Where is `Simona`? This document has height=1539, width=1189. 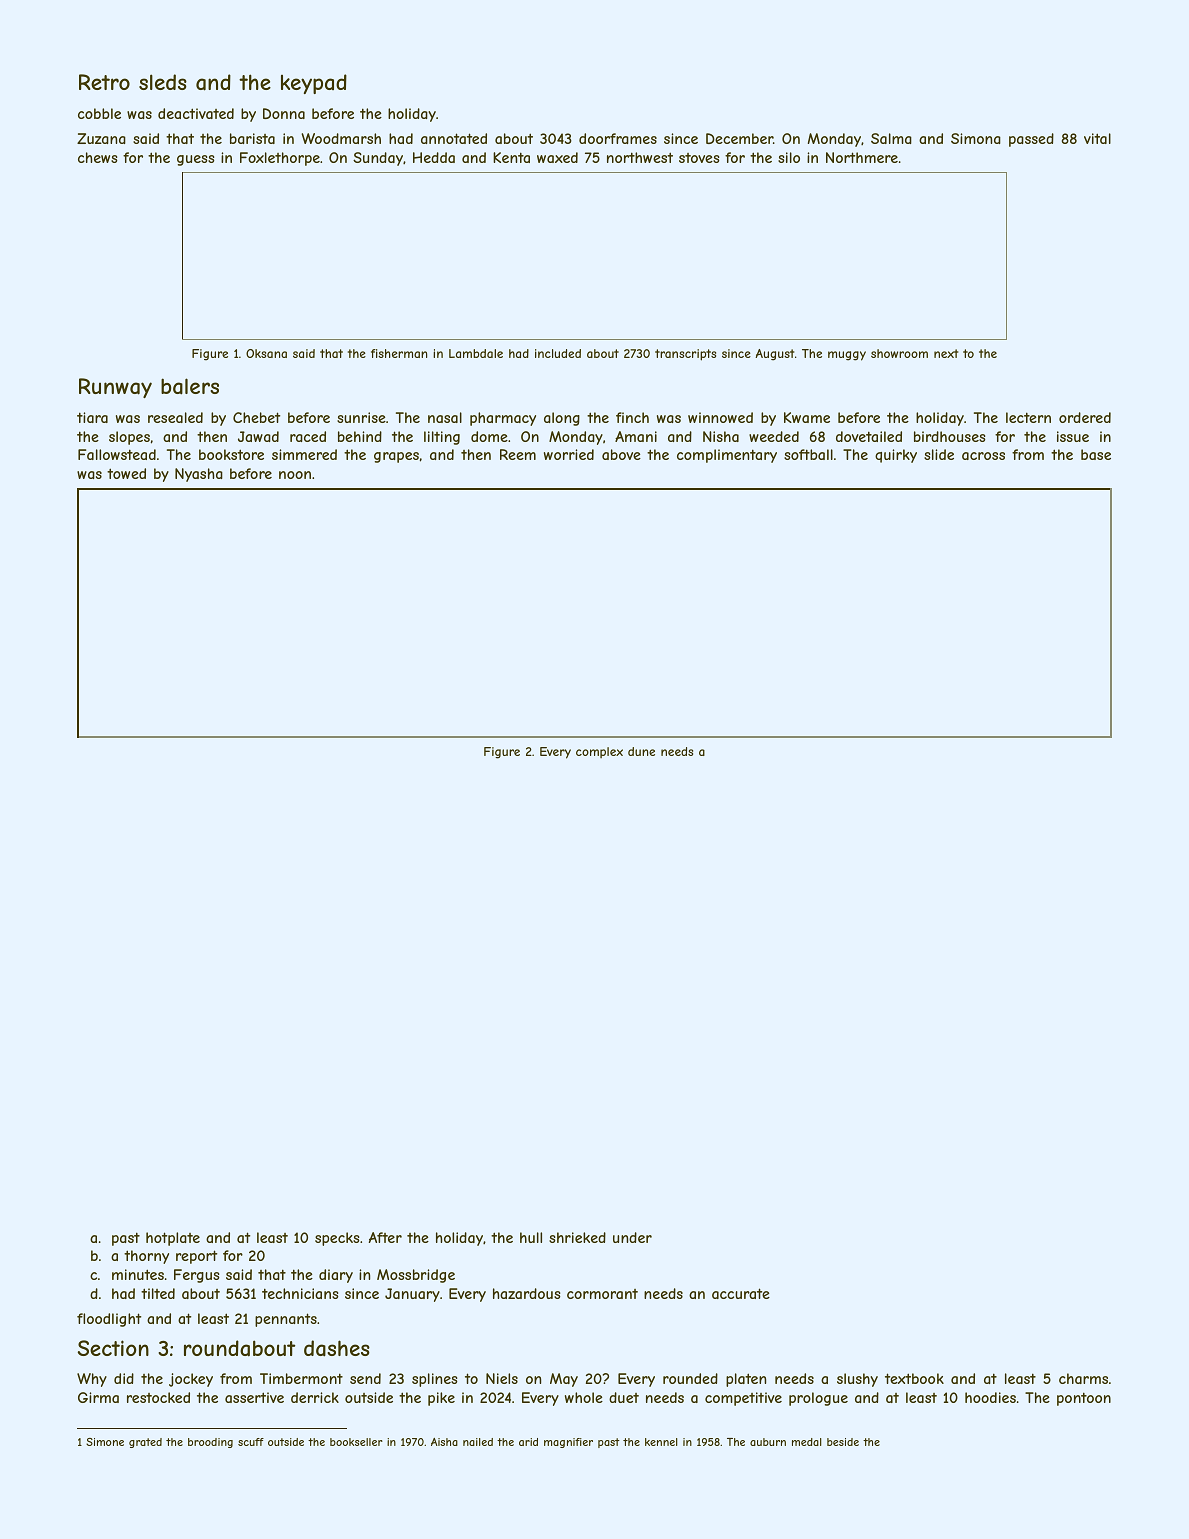
Simona is located at coordinates (976, 138).
